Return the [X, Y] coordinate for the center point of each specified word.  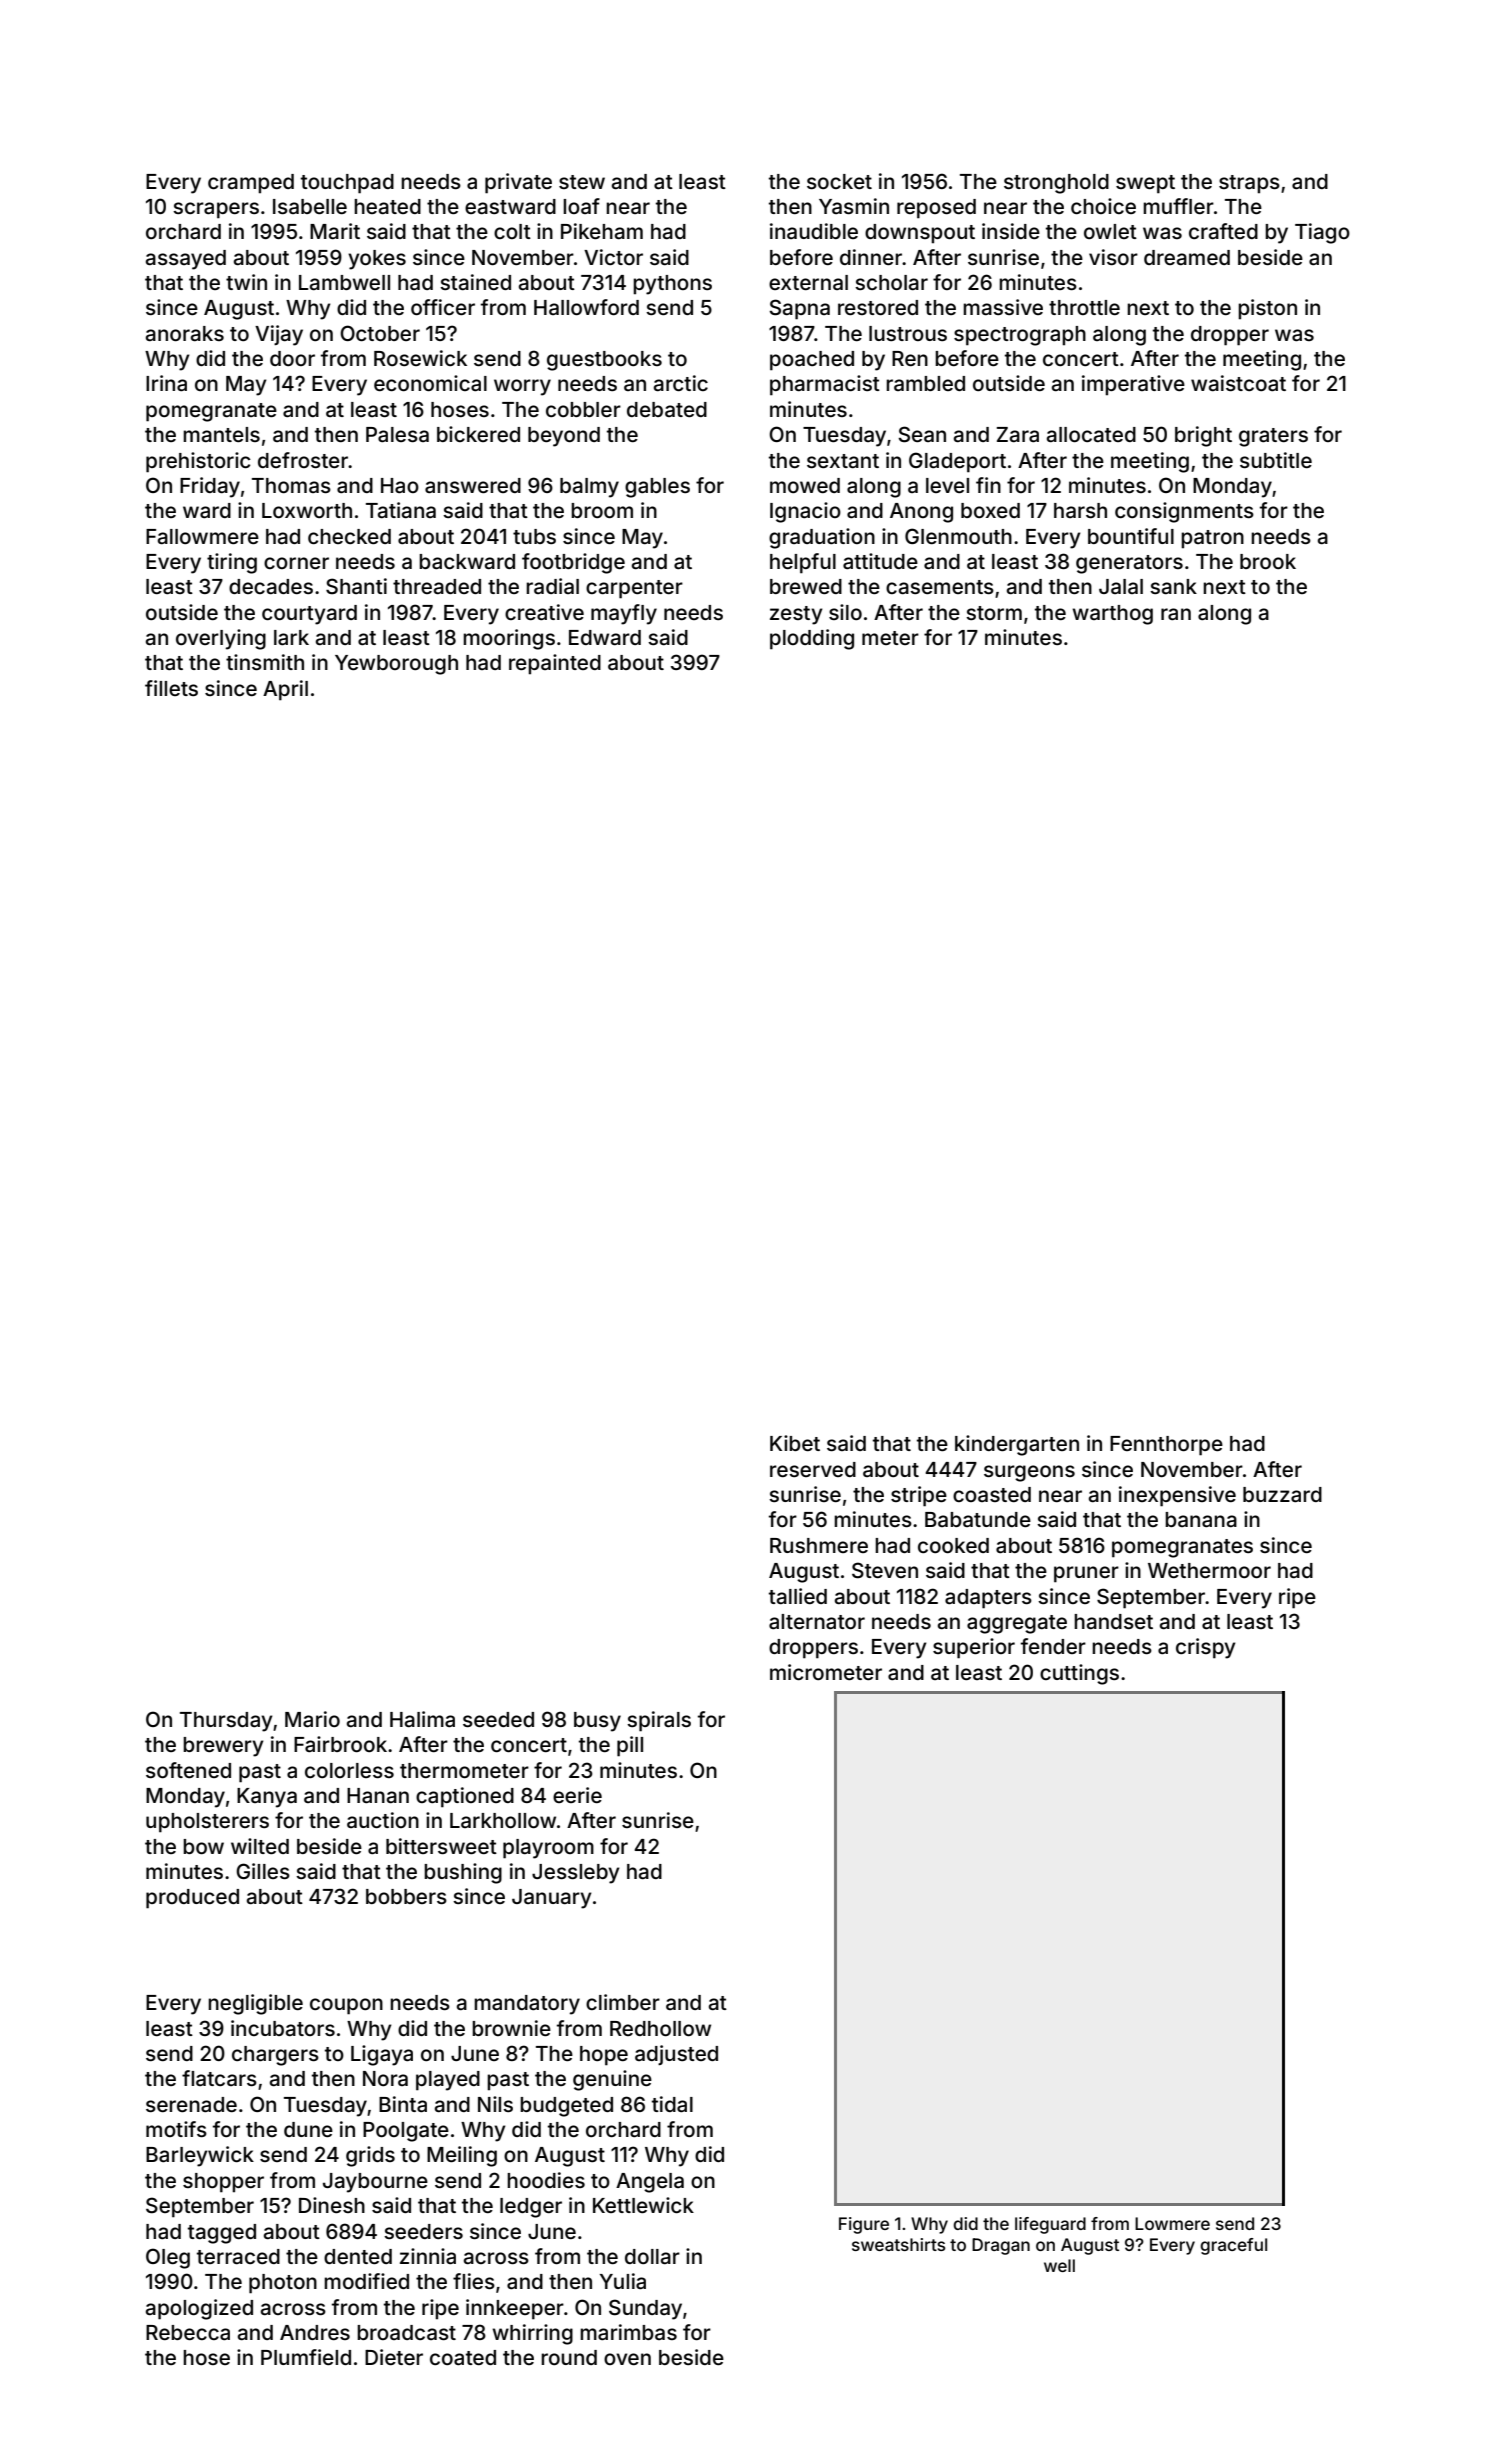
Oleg [168, 2258]
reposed [936, 209]
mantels [221, 434]
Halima [422, 1719]
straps [1249, 184]
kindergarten [1017, 1445]
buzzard [1282, 1494]
